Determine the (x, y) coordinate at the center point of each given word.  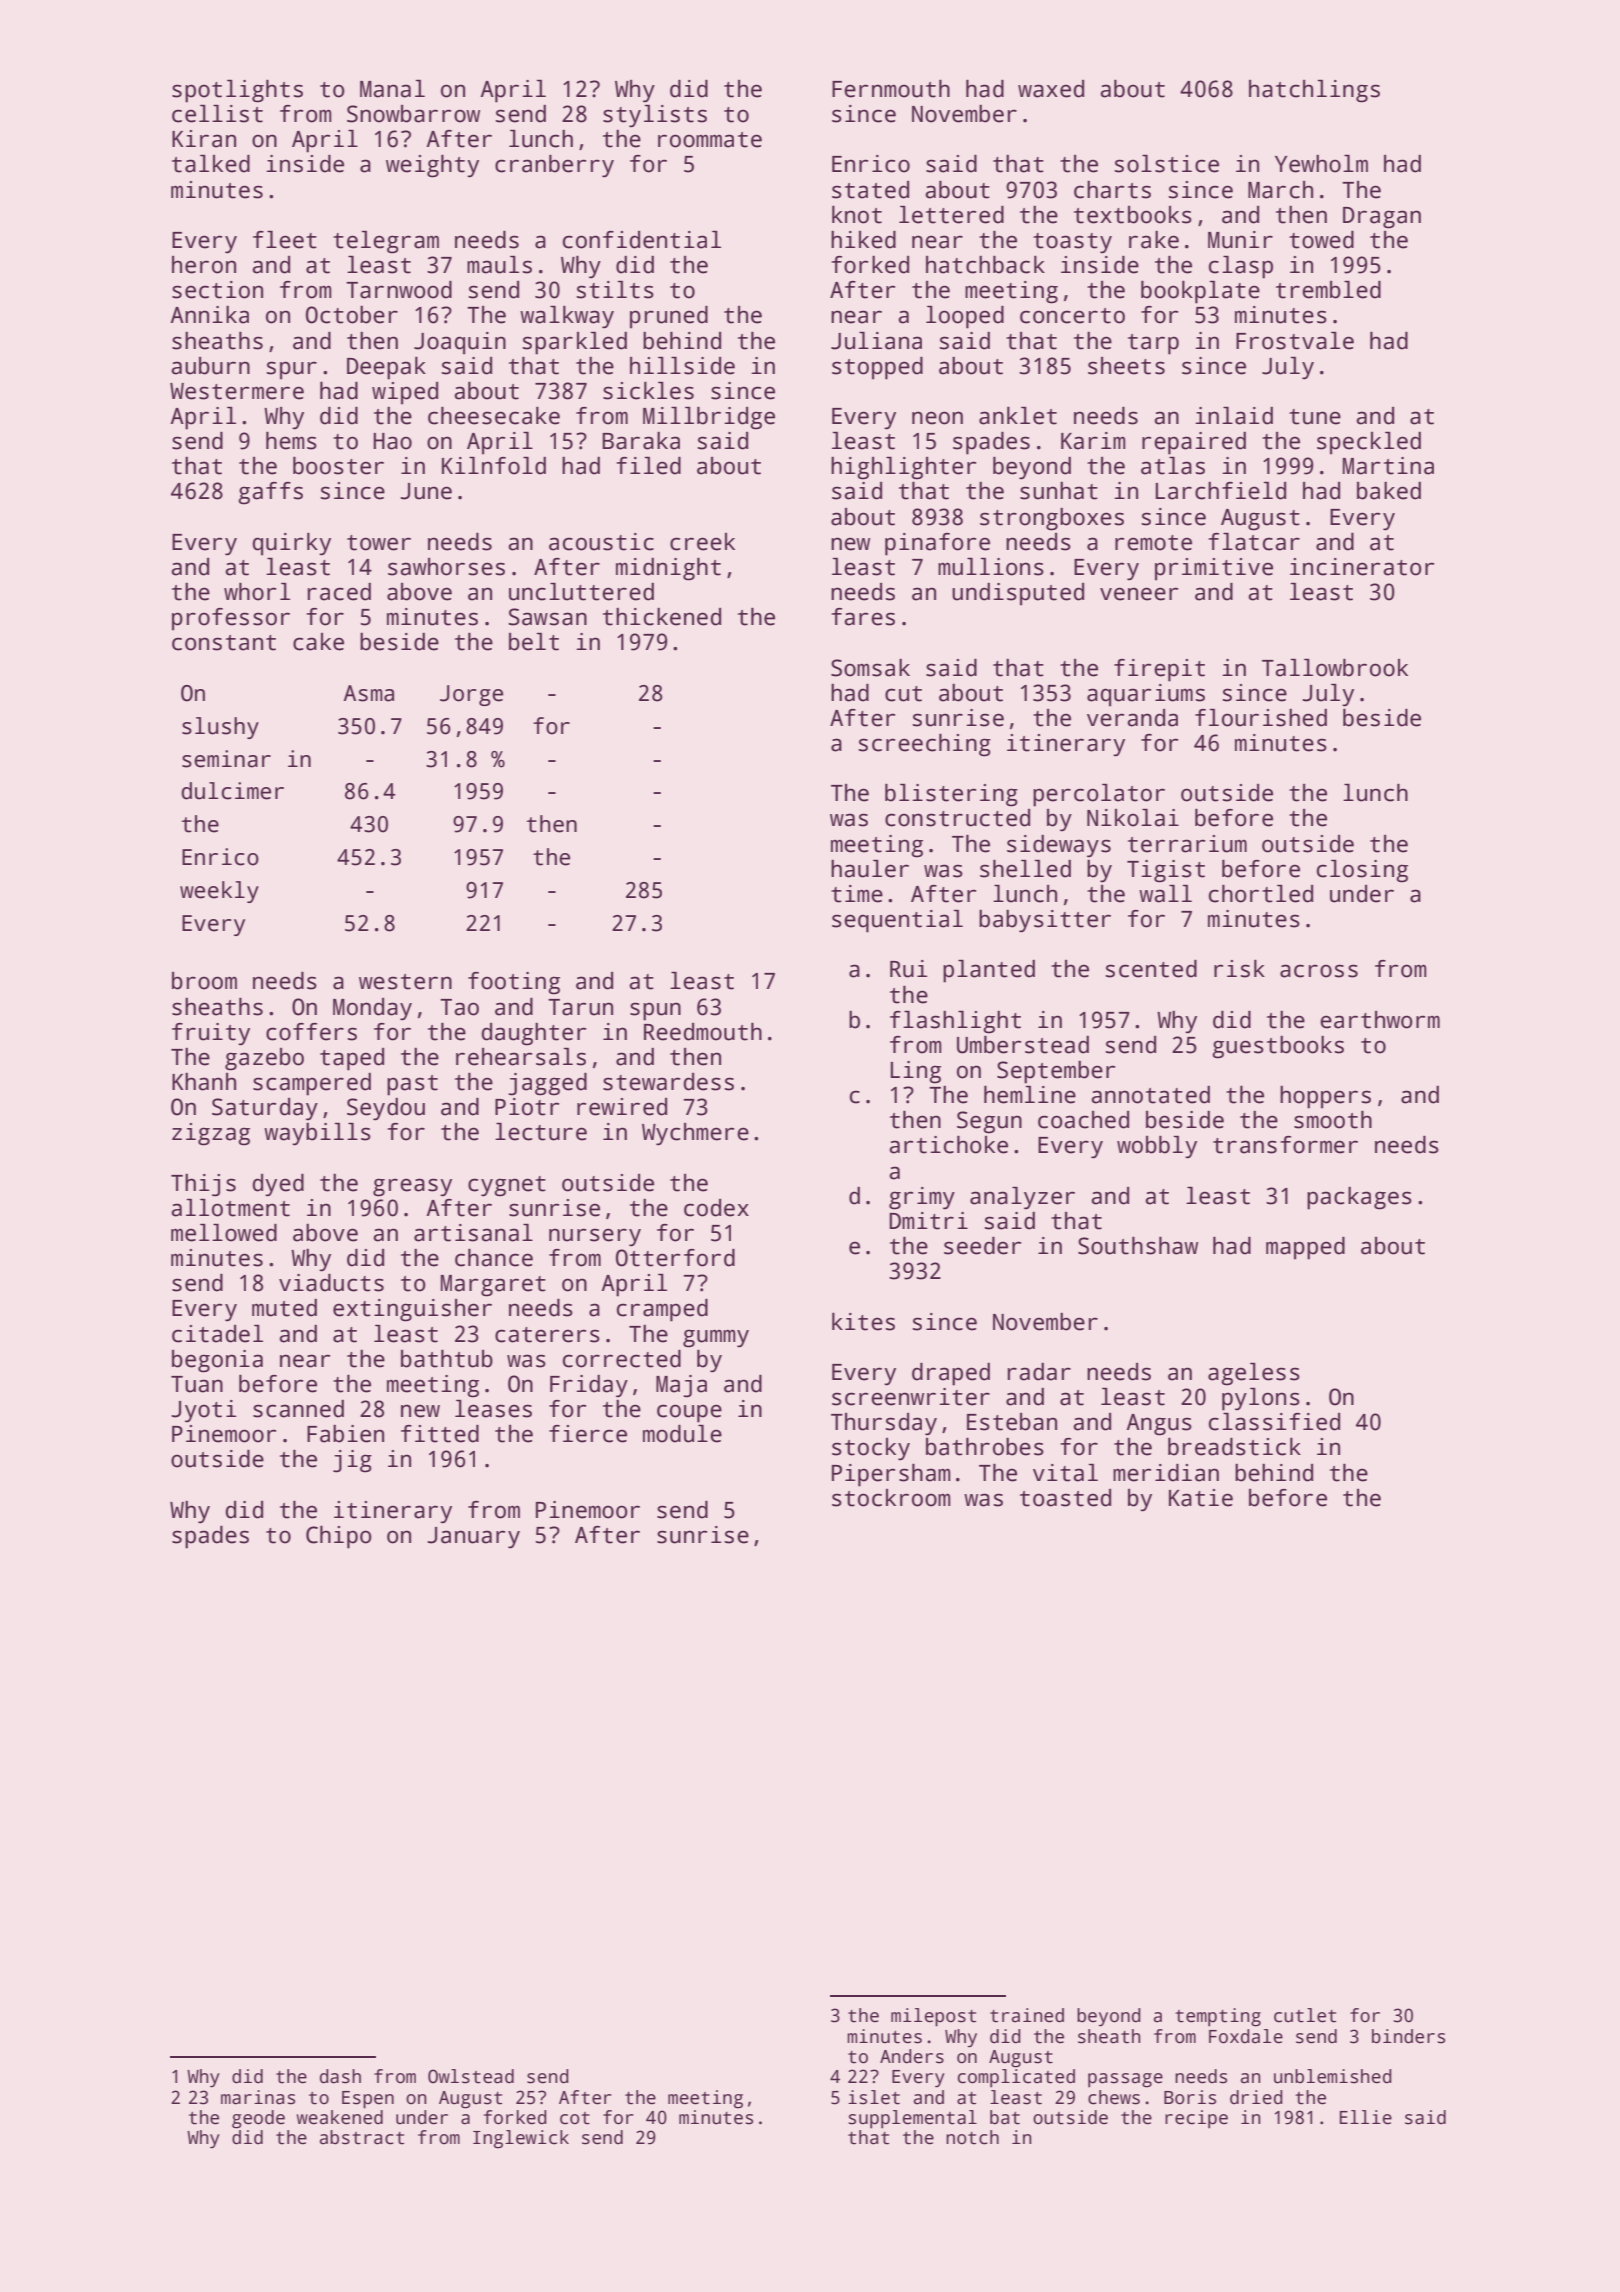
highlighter (903, 468)
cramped (662, 1310)
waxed (1051, 89)
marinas (258, 2097)
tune (1315, 417)
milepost (933, 2017)
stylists (655, 116)
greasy (412, 1187)
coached (1083, 1120)
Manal (392, 89)
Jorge (471, 695)
